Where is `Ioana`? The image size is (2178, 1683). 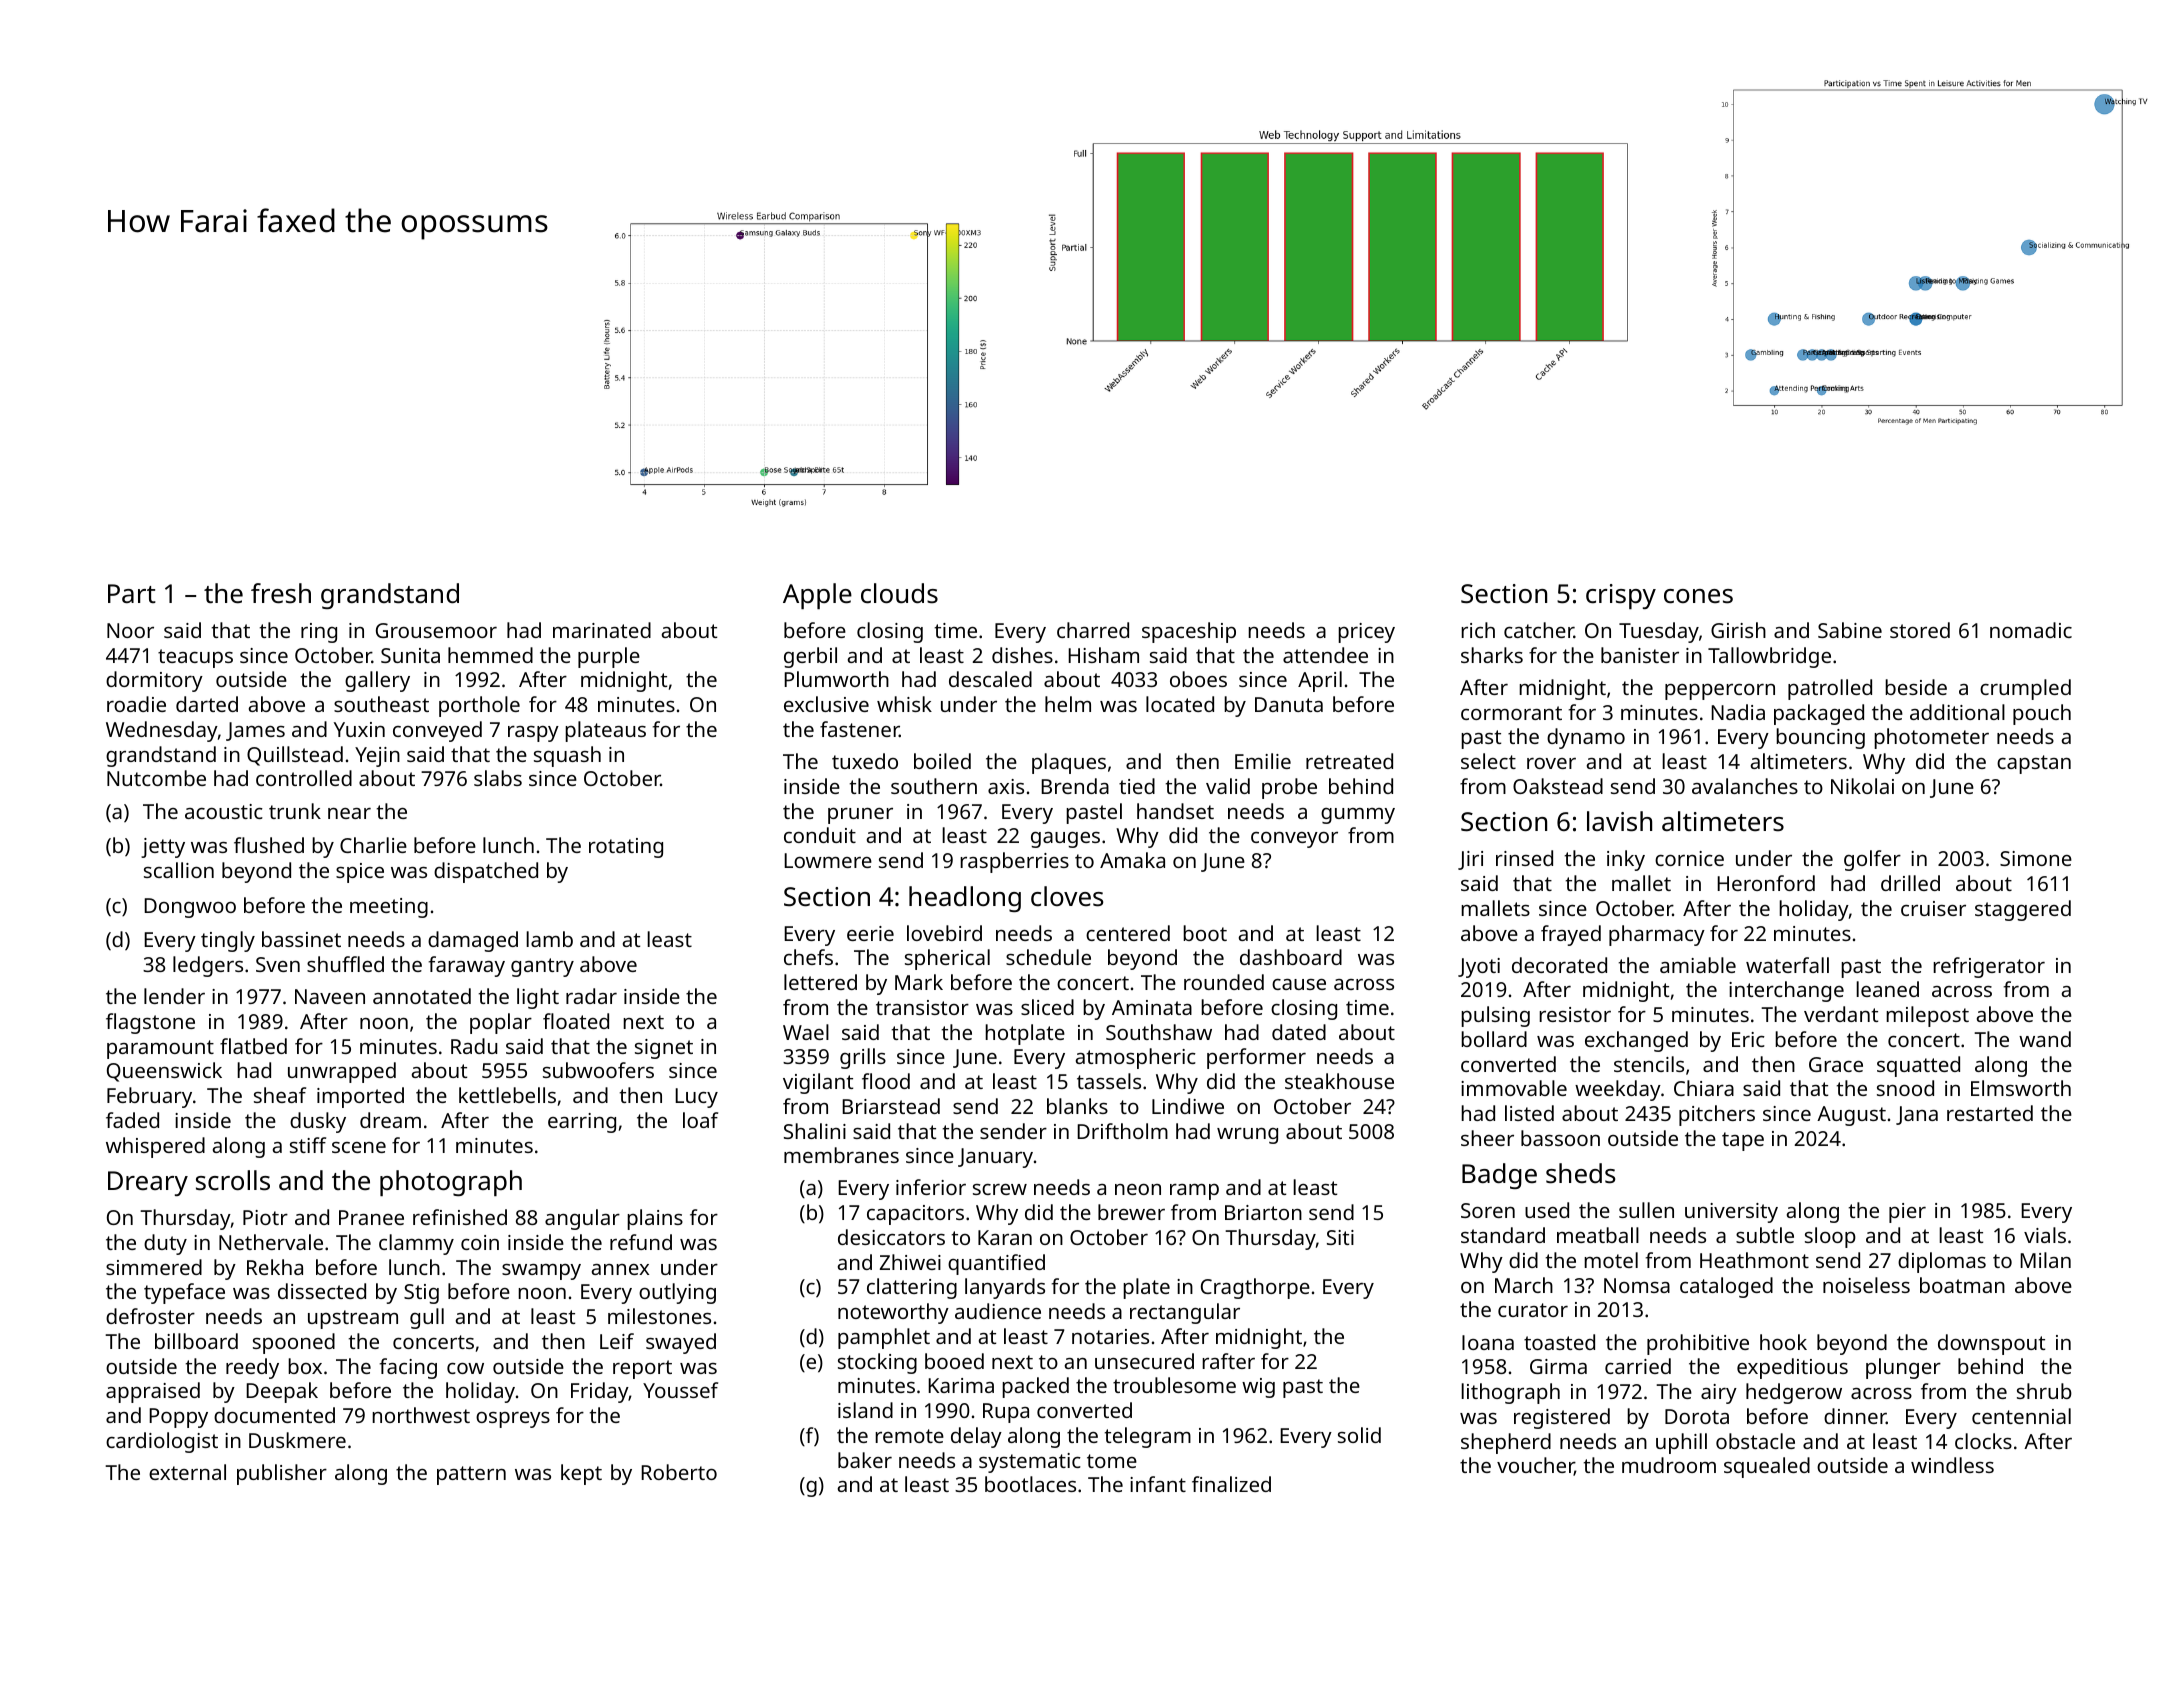 Ioana is located at coordinates (1488, 1342).
